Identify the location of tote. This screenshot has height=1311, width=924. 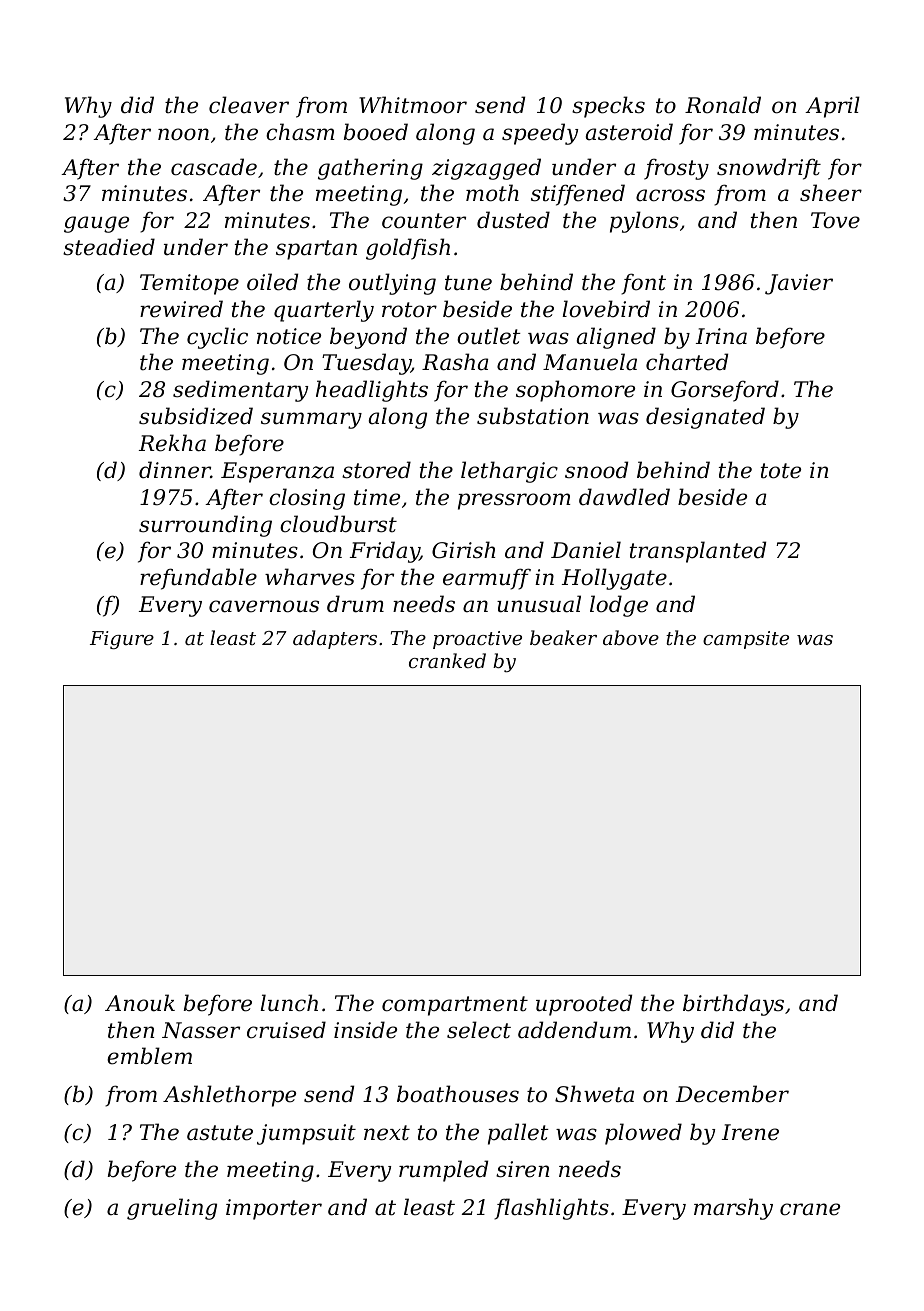
(781, 471).
